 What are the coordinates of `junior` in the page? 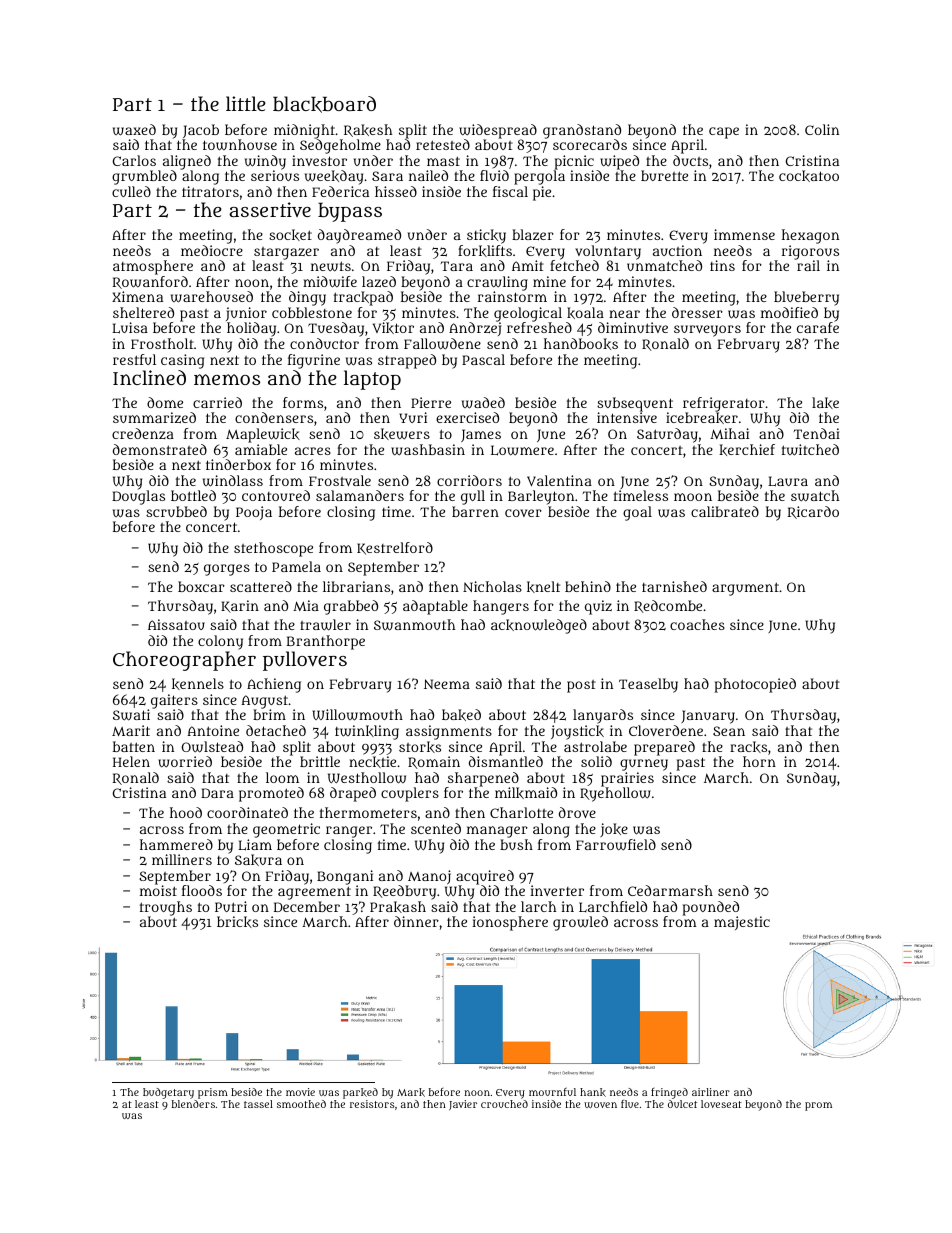 It's located at (246, 314).
